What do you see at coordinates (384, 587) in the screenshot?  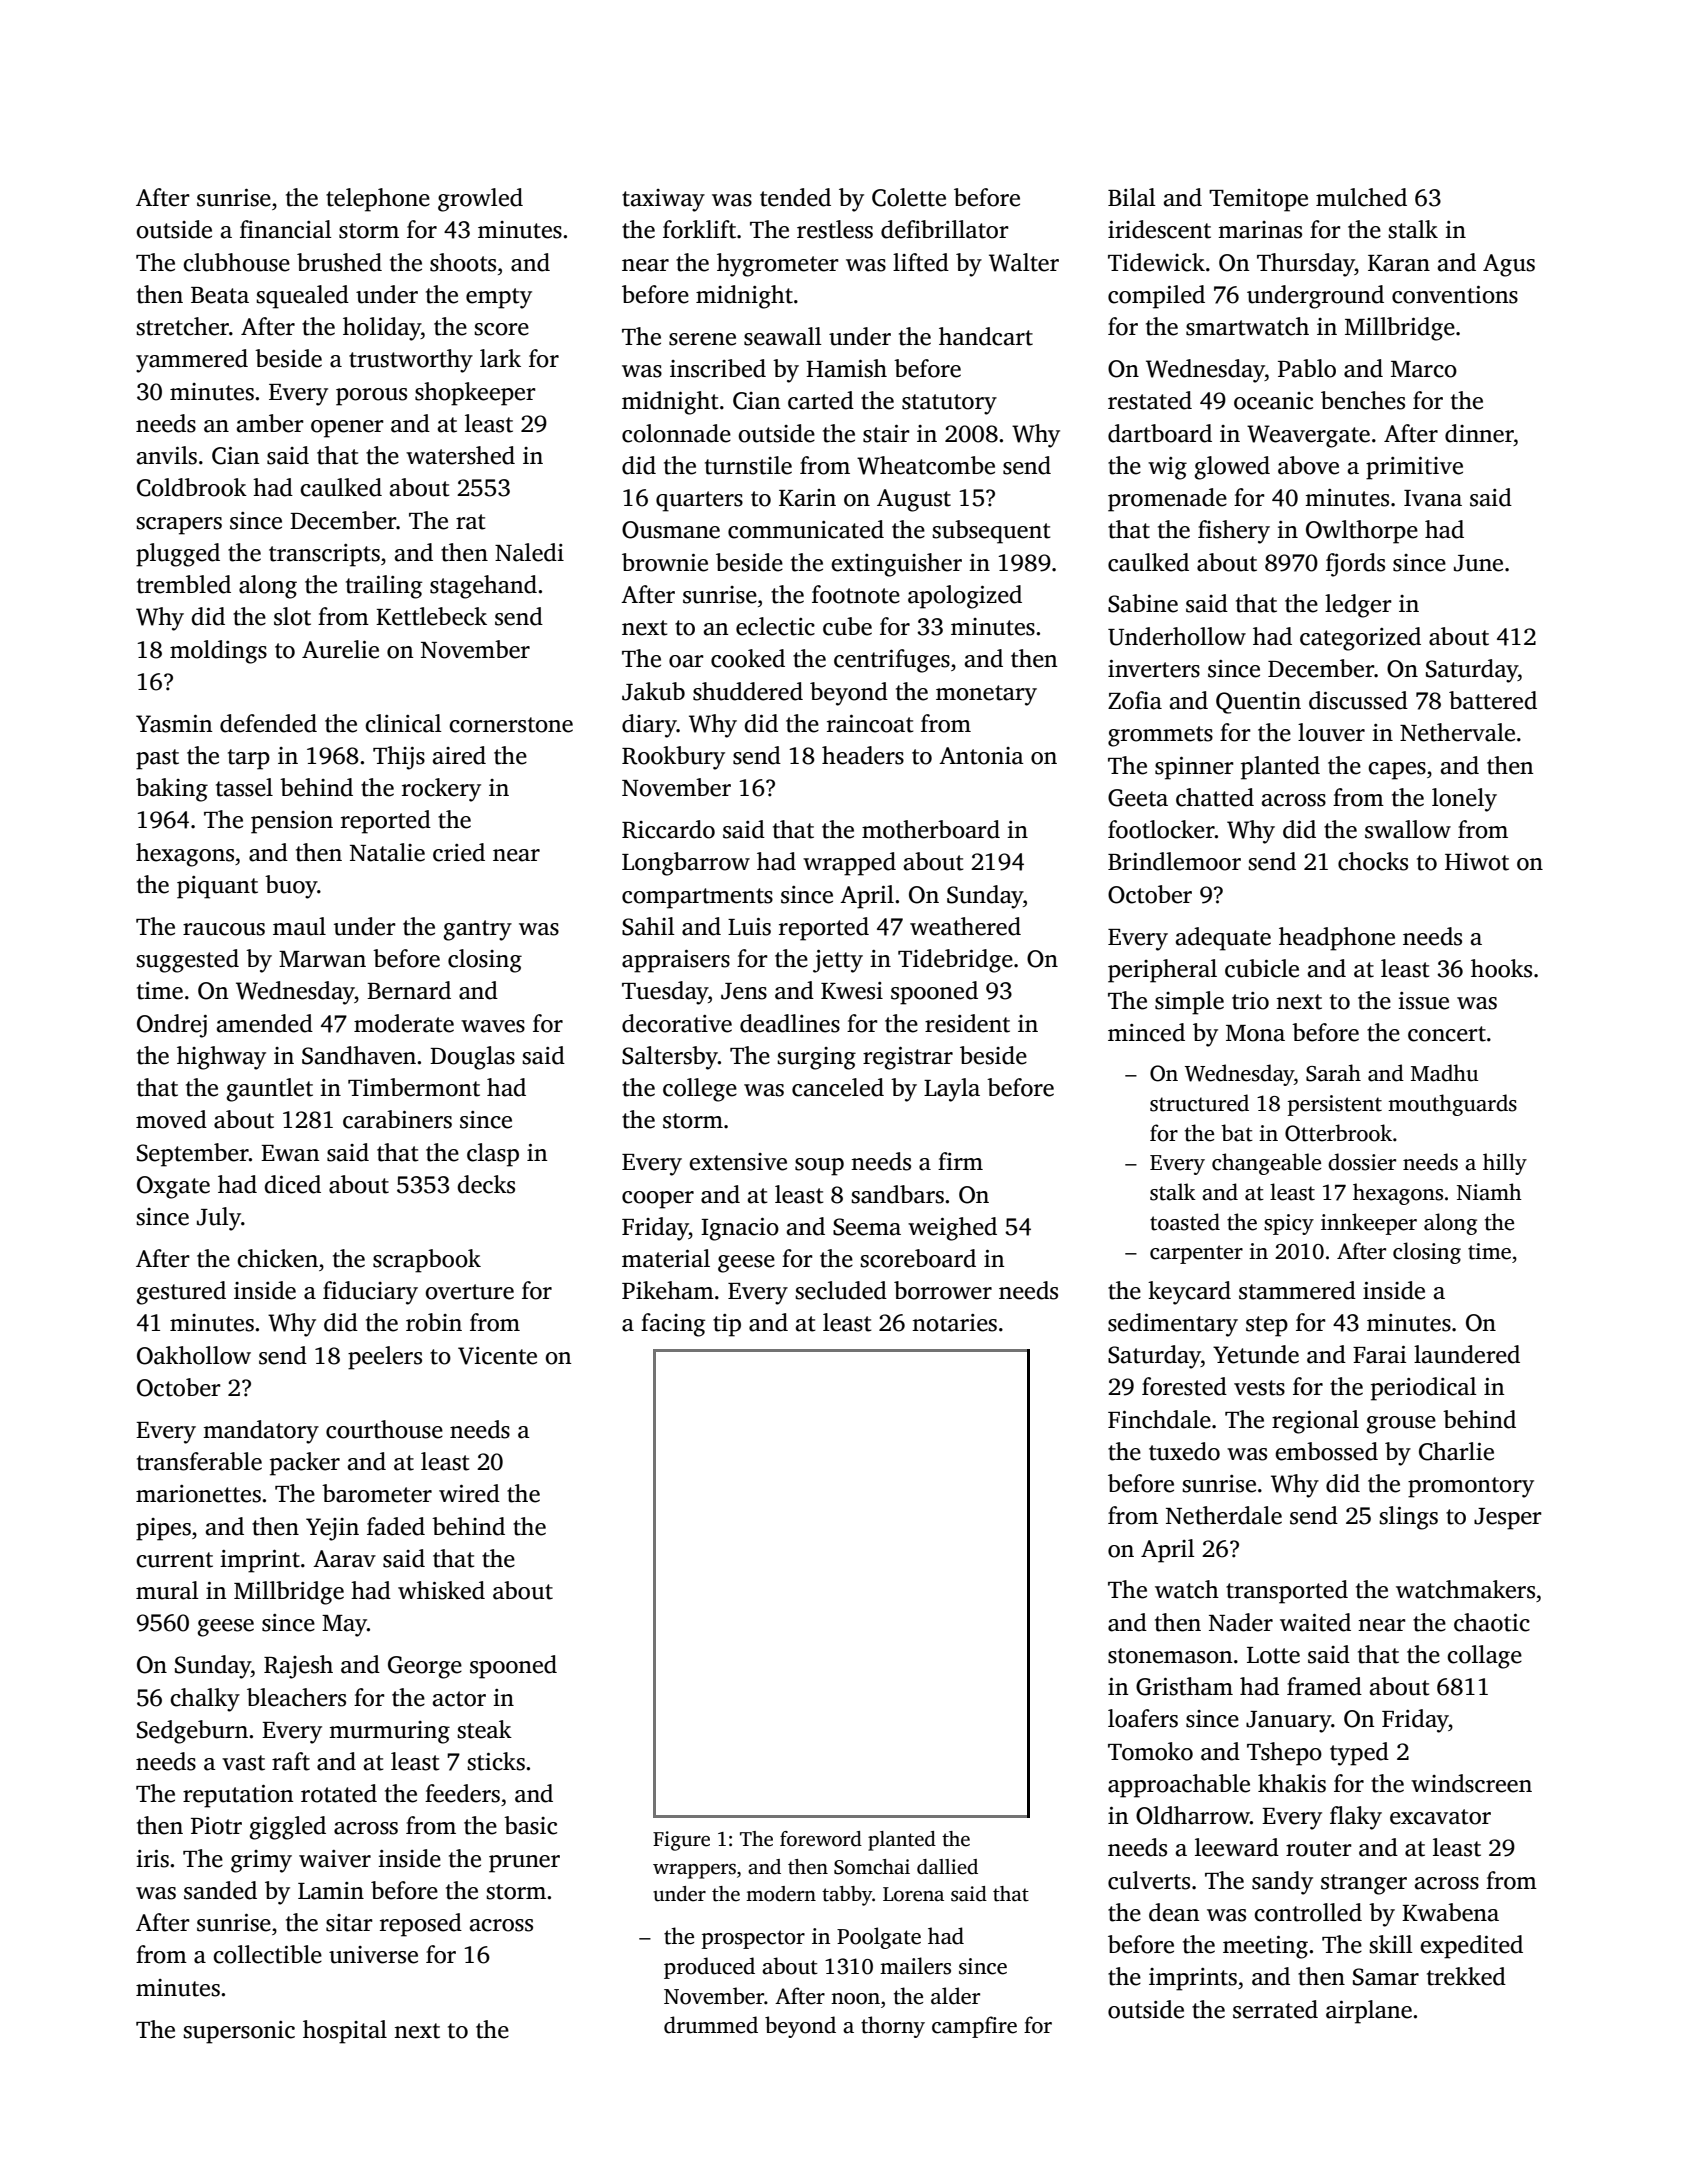 I see `trailing` at bounding box center [384, 587].
